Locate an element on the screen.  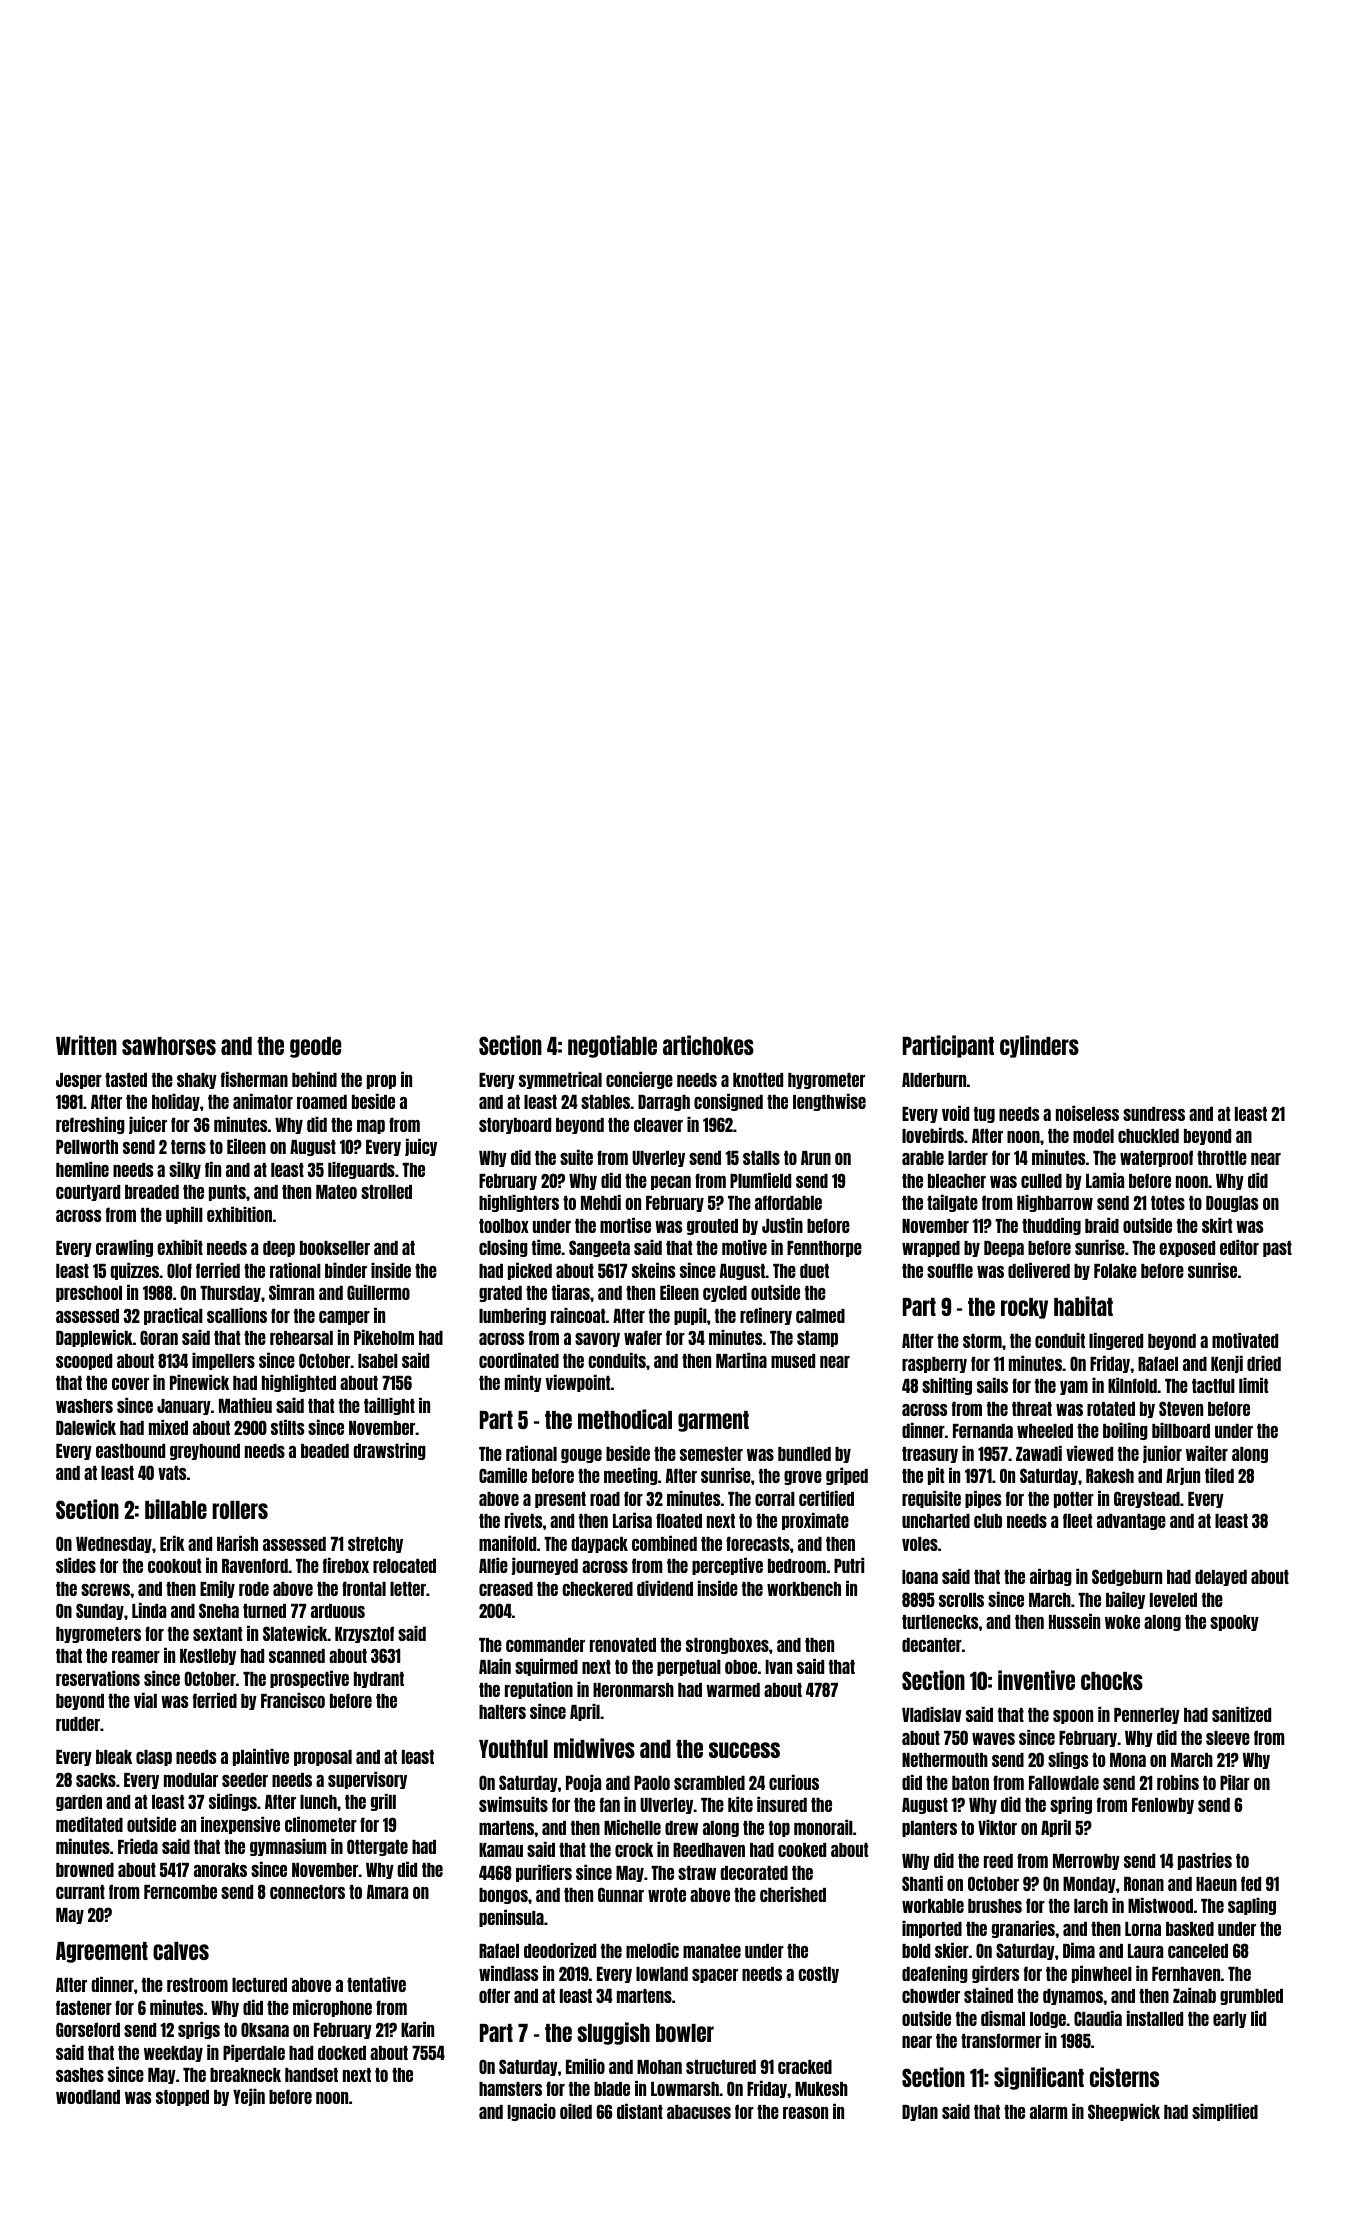
halters is located at coordinates (502, 1712).
